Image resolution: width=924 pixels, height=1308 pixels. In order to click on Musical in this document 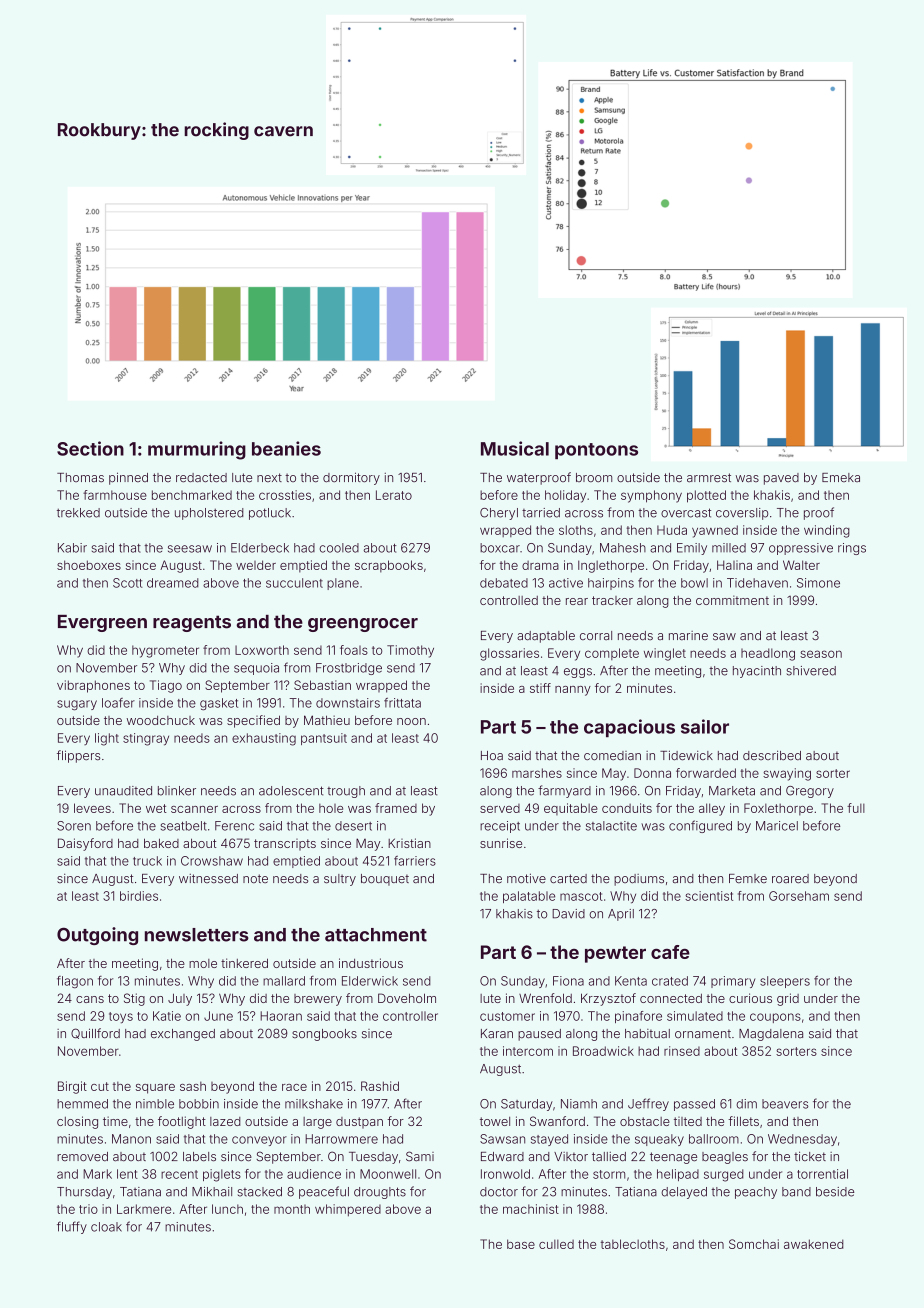, I will do `click(515, 448)`.
